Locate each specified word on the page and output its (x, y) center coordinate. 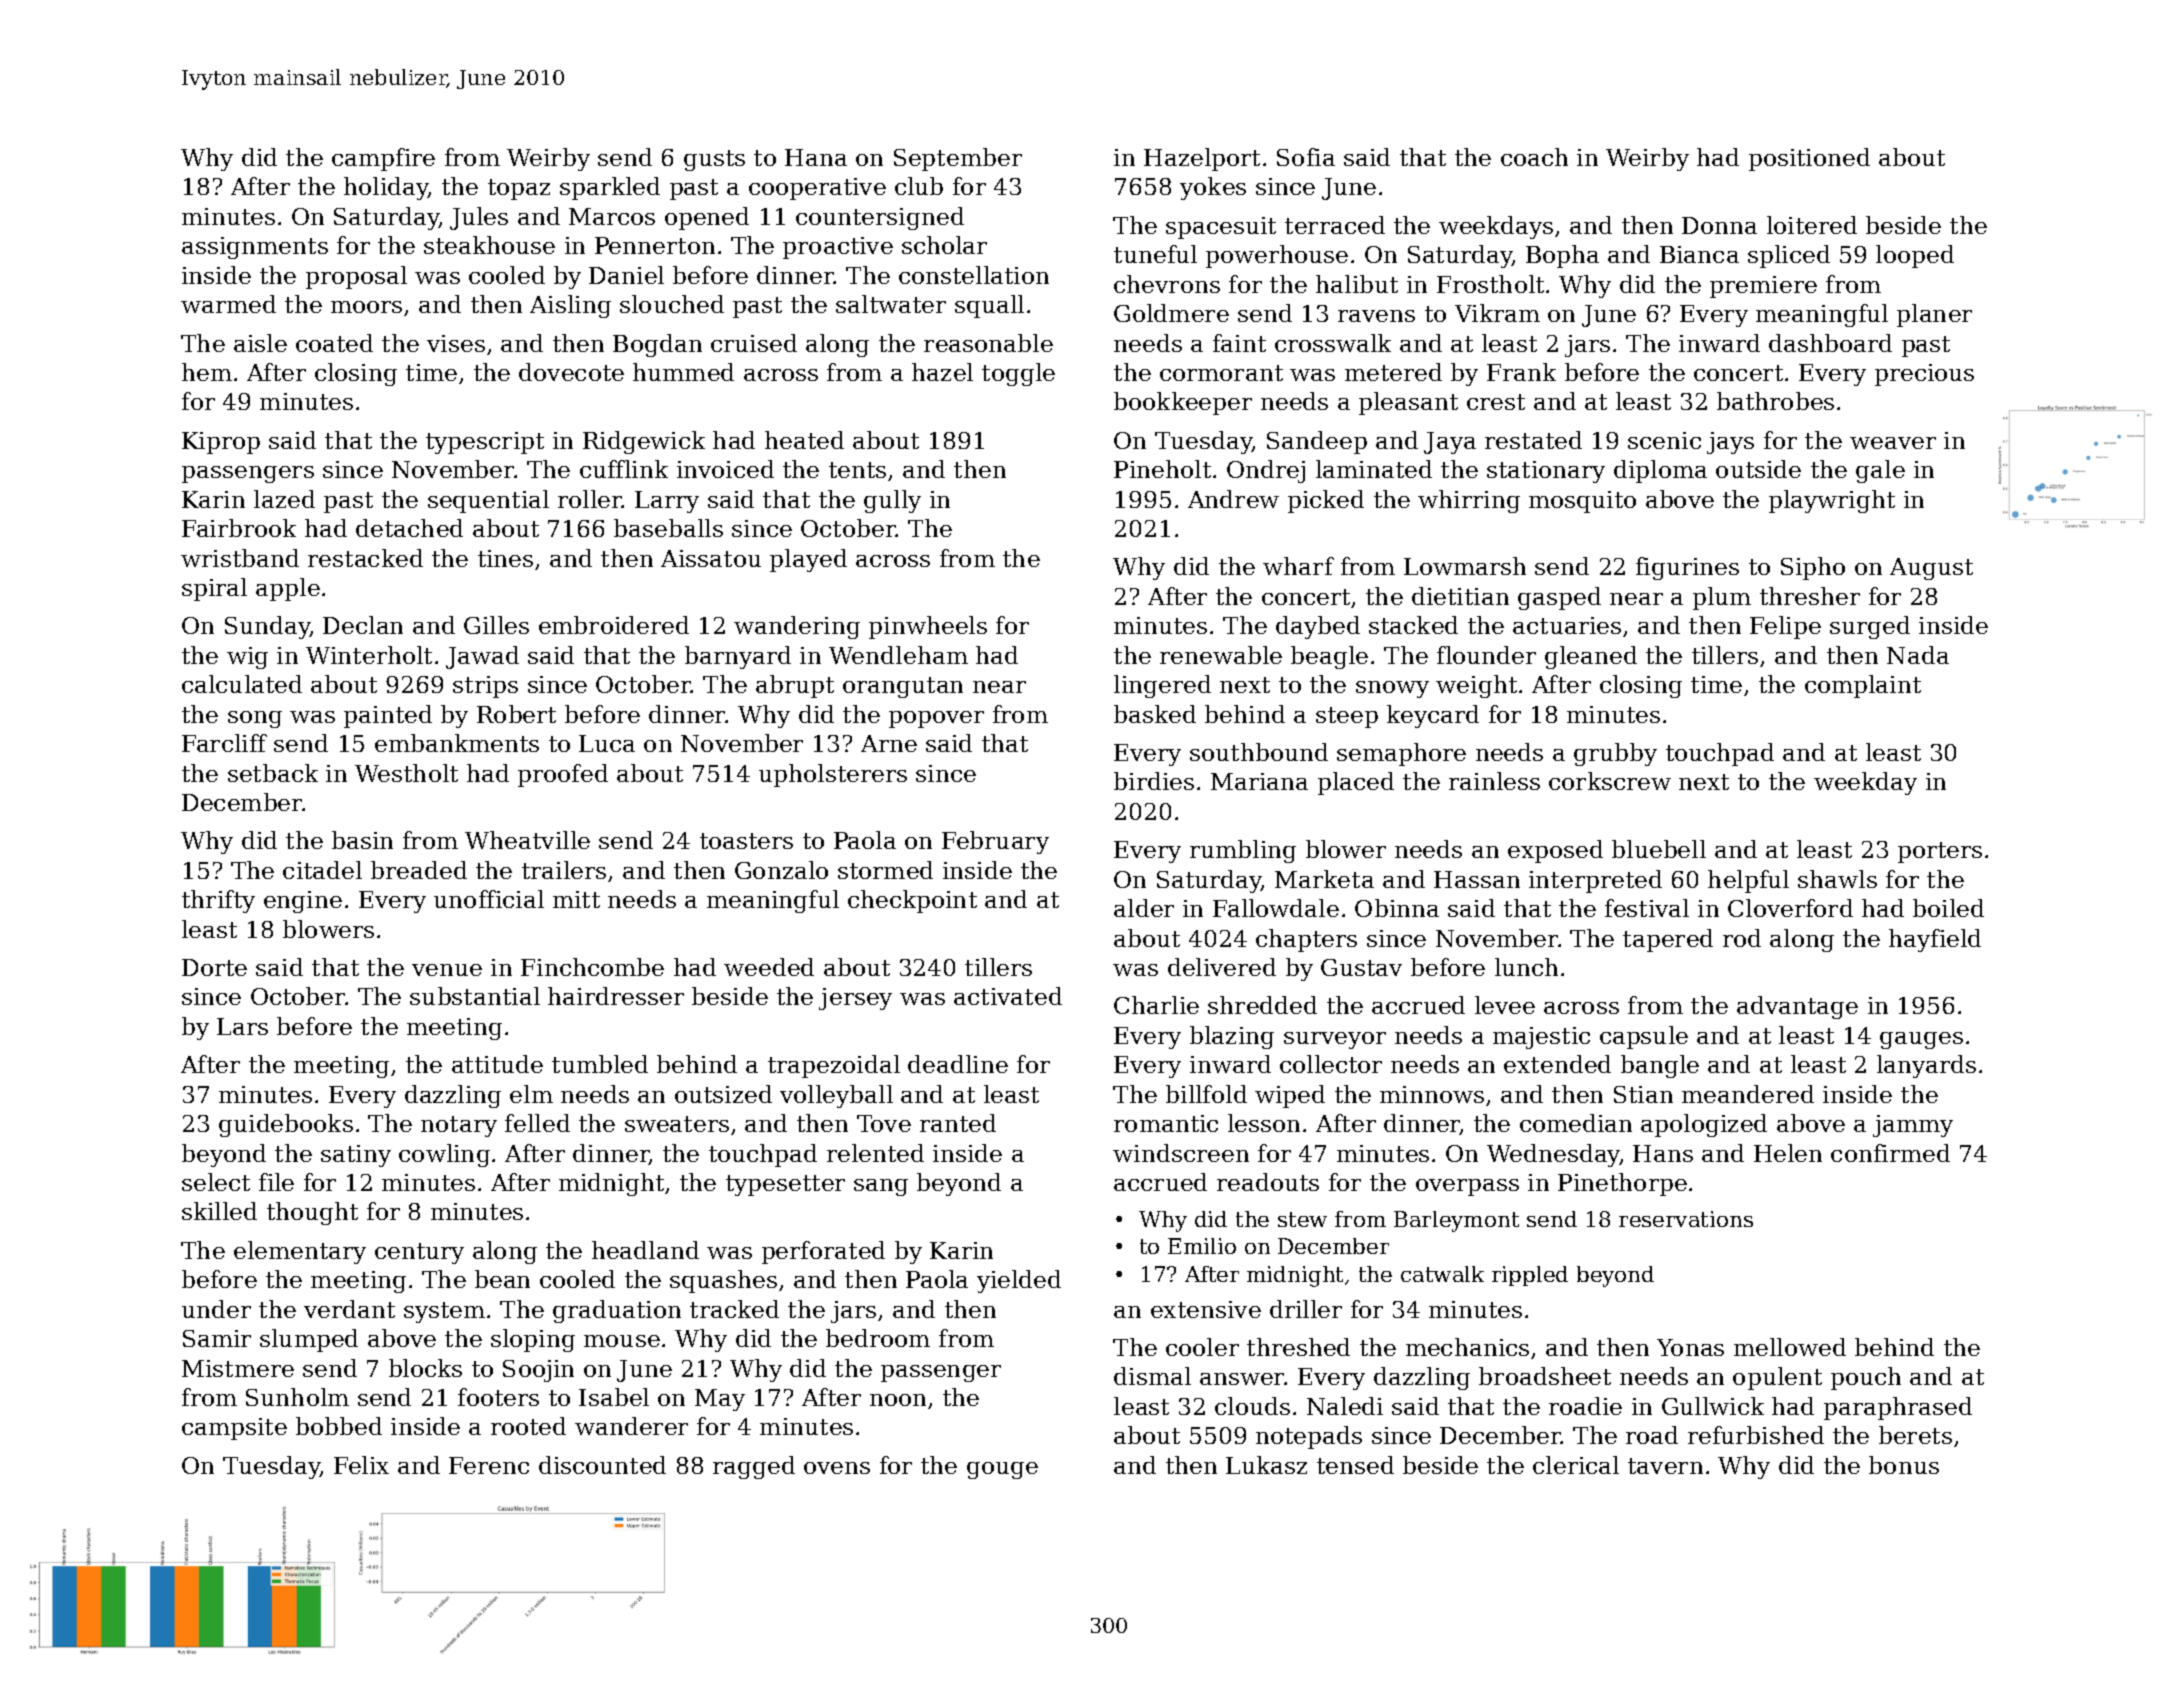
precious (1924, 375)
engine (303, 902)
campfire (383, 159)
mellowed (1790, 1347)
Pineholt (1162, 469)
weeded (769, 967)
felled (537, 1123)
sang (881, 1187)
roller (590, 499)
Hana (816, 157)
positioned (1809, 159)
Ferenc (489, 1465)
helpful (1748, 881)
